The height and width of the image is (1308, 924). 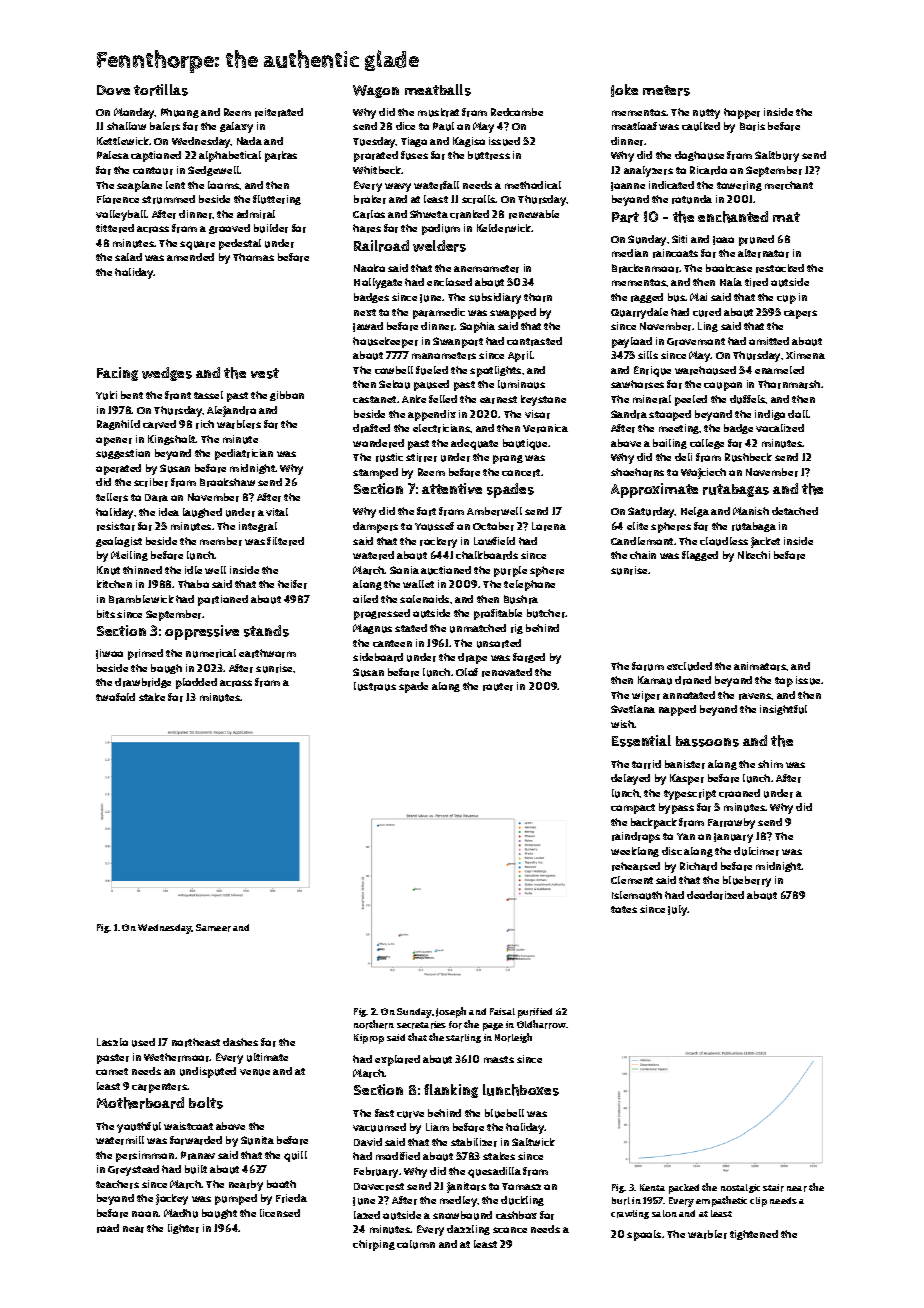 I want to click on deodorized, so click(x=715, y=895).
